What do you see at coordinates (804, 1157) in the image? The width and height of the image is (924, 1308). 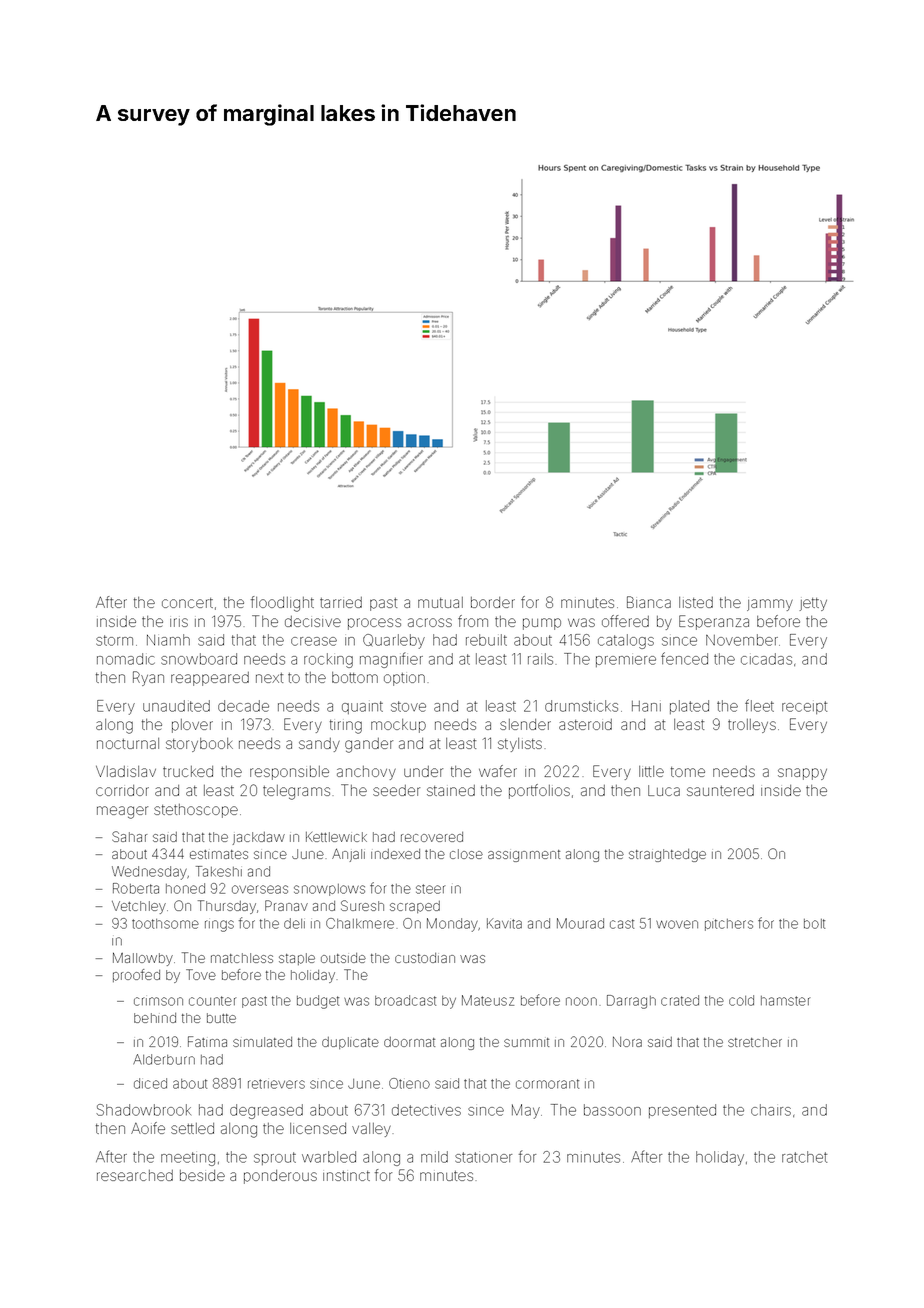 I see `ratchet` at bounding box center [804, 1157].
